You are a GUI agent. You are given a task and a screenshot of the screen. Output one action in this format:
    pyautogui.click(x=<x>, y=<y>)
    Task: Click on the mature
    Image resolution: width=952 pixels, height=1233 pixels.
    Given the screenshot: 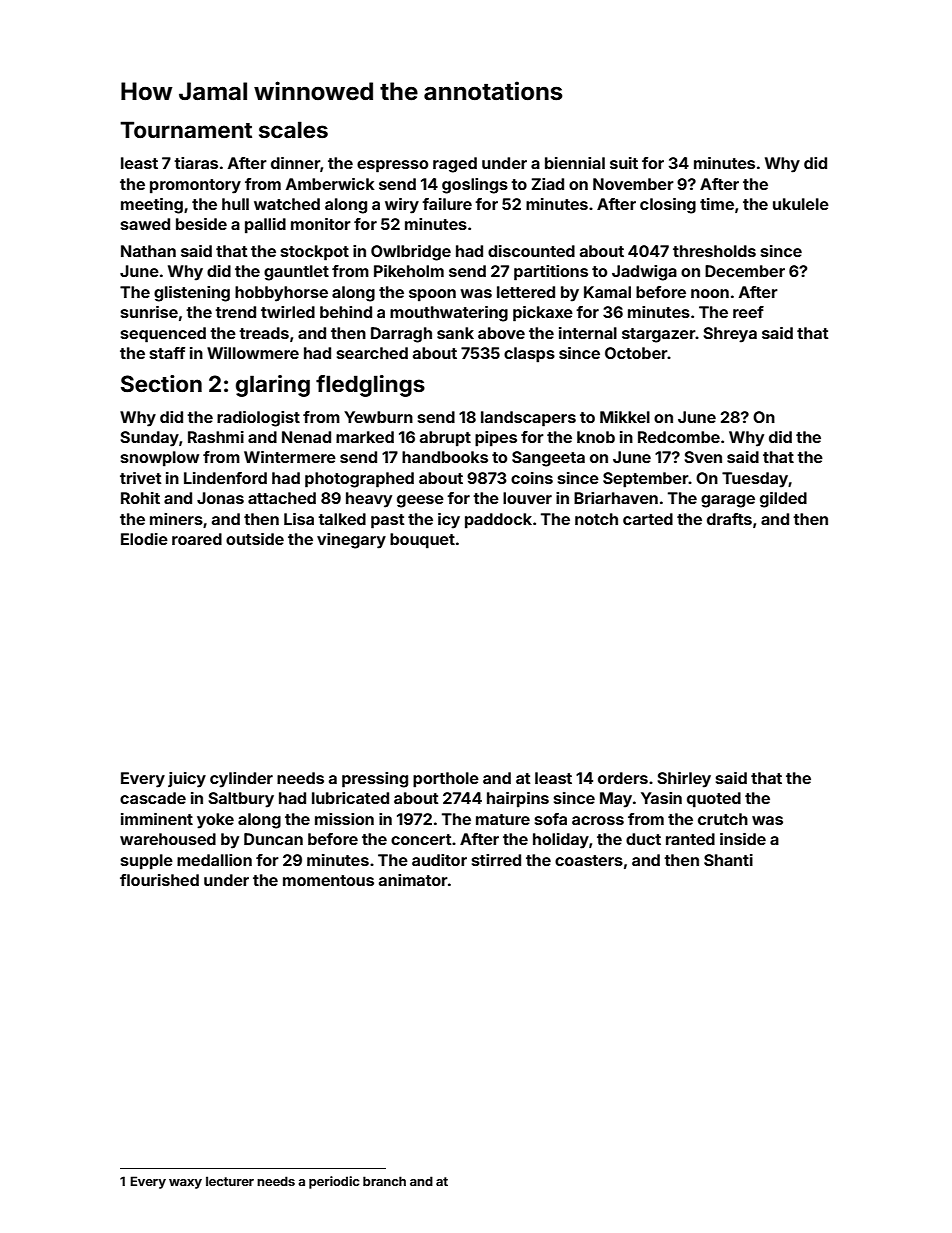 What is the action you would take?
    pyautogui.click(x=503, y=819)
